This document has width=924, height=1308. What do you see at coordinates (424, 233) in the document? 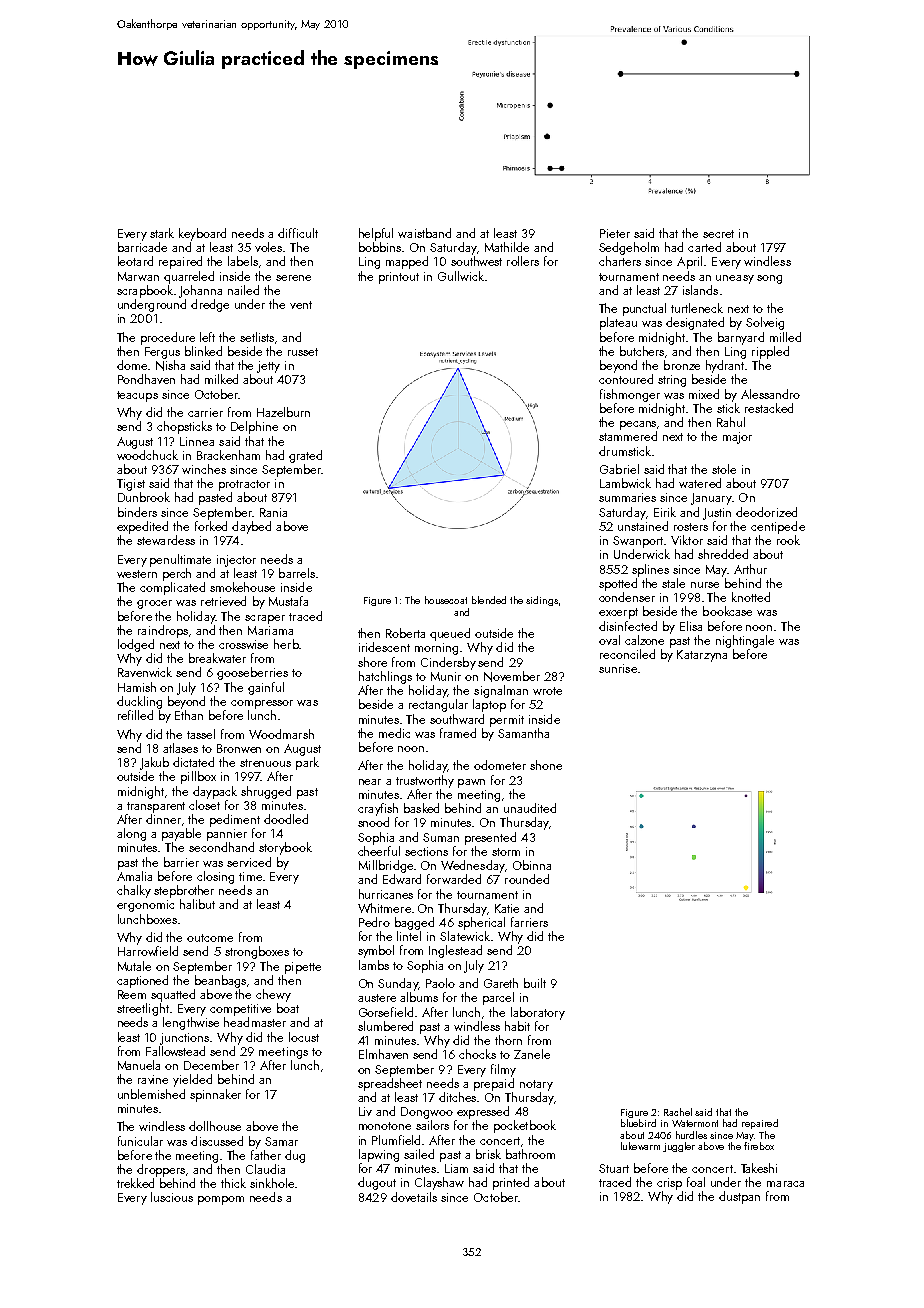
I see `waistband` at bounding box center [424, 233].
